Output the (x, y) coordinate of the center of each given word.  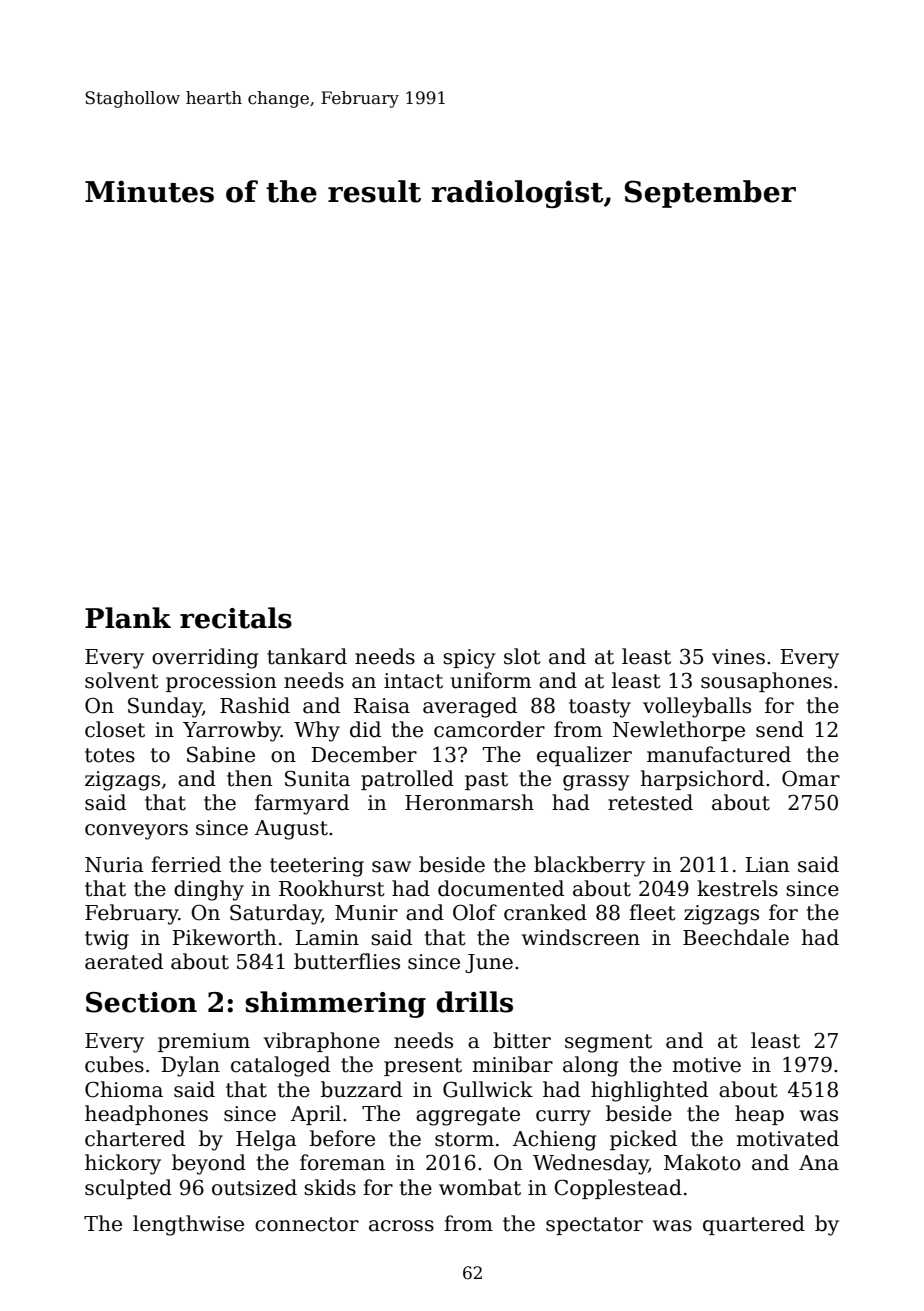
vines (738, 657)
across (401, 1226)
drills (474, 1002)
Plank (128, 618)
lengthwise (188, 1225)
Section (141, 1002)
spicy (469, 659)
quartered (754, 1225)
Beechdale (736, 937)
